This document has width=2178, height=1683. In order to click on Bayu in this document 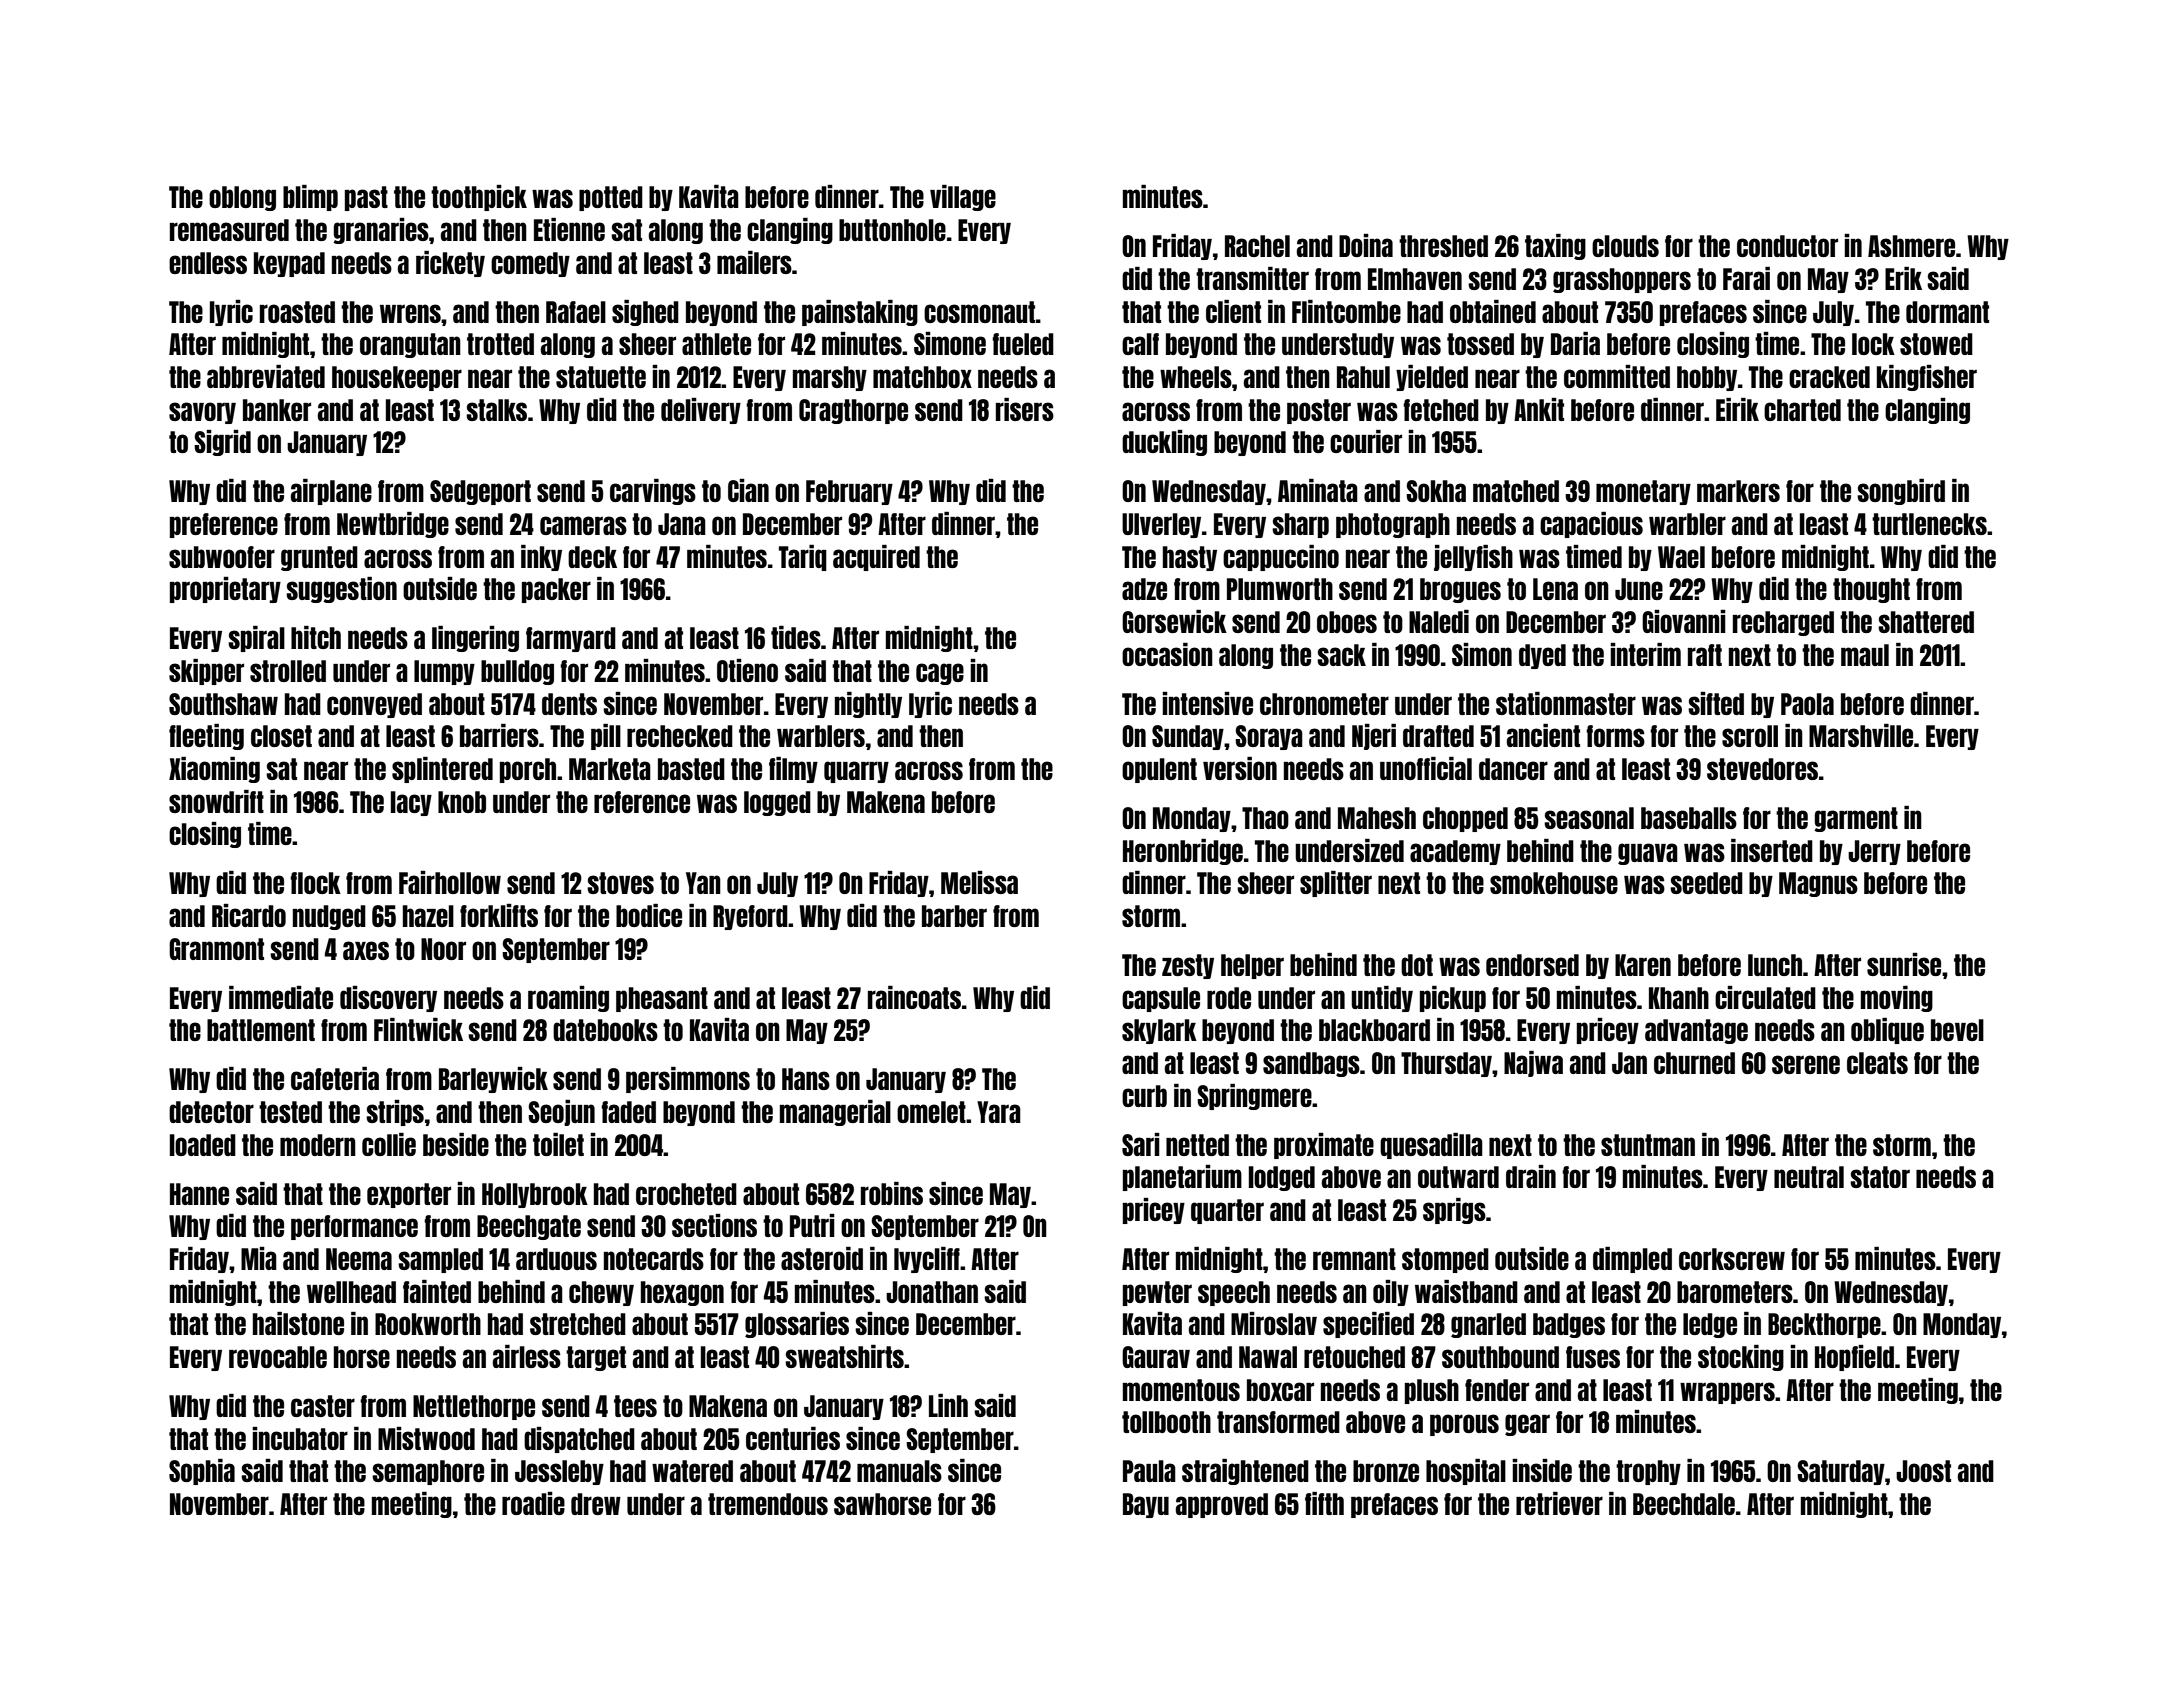, I will do `click(1146, 1505)`.
